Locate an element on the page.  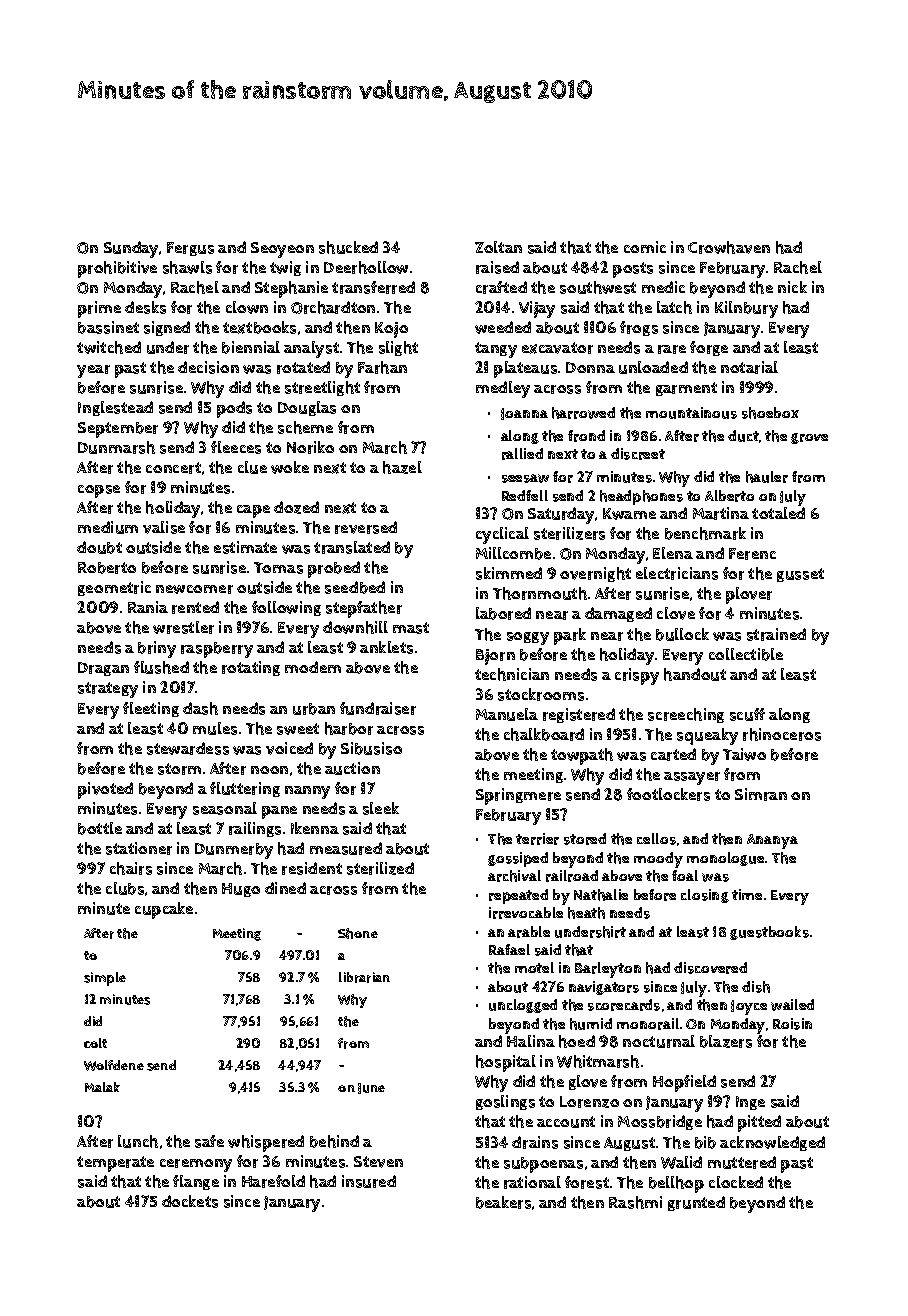
dockets is located at coordinates (190, 1201).
